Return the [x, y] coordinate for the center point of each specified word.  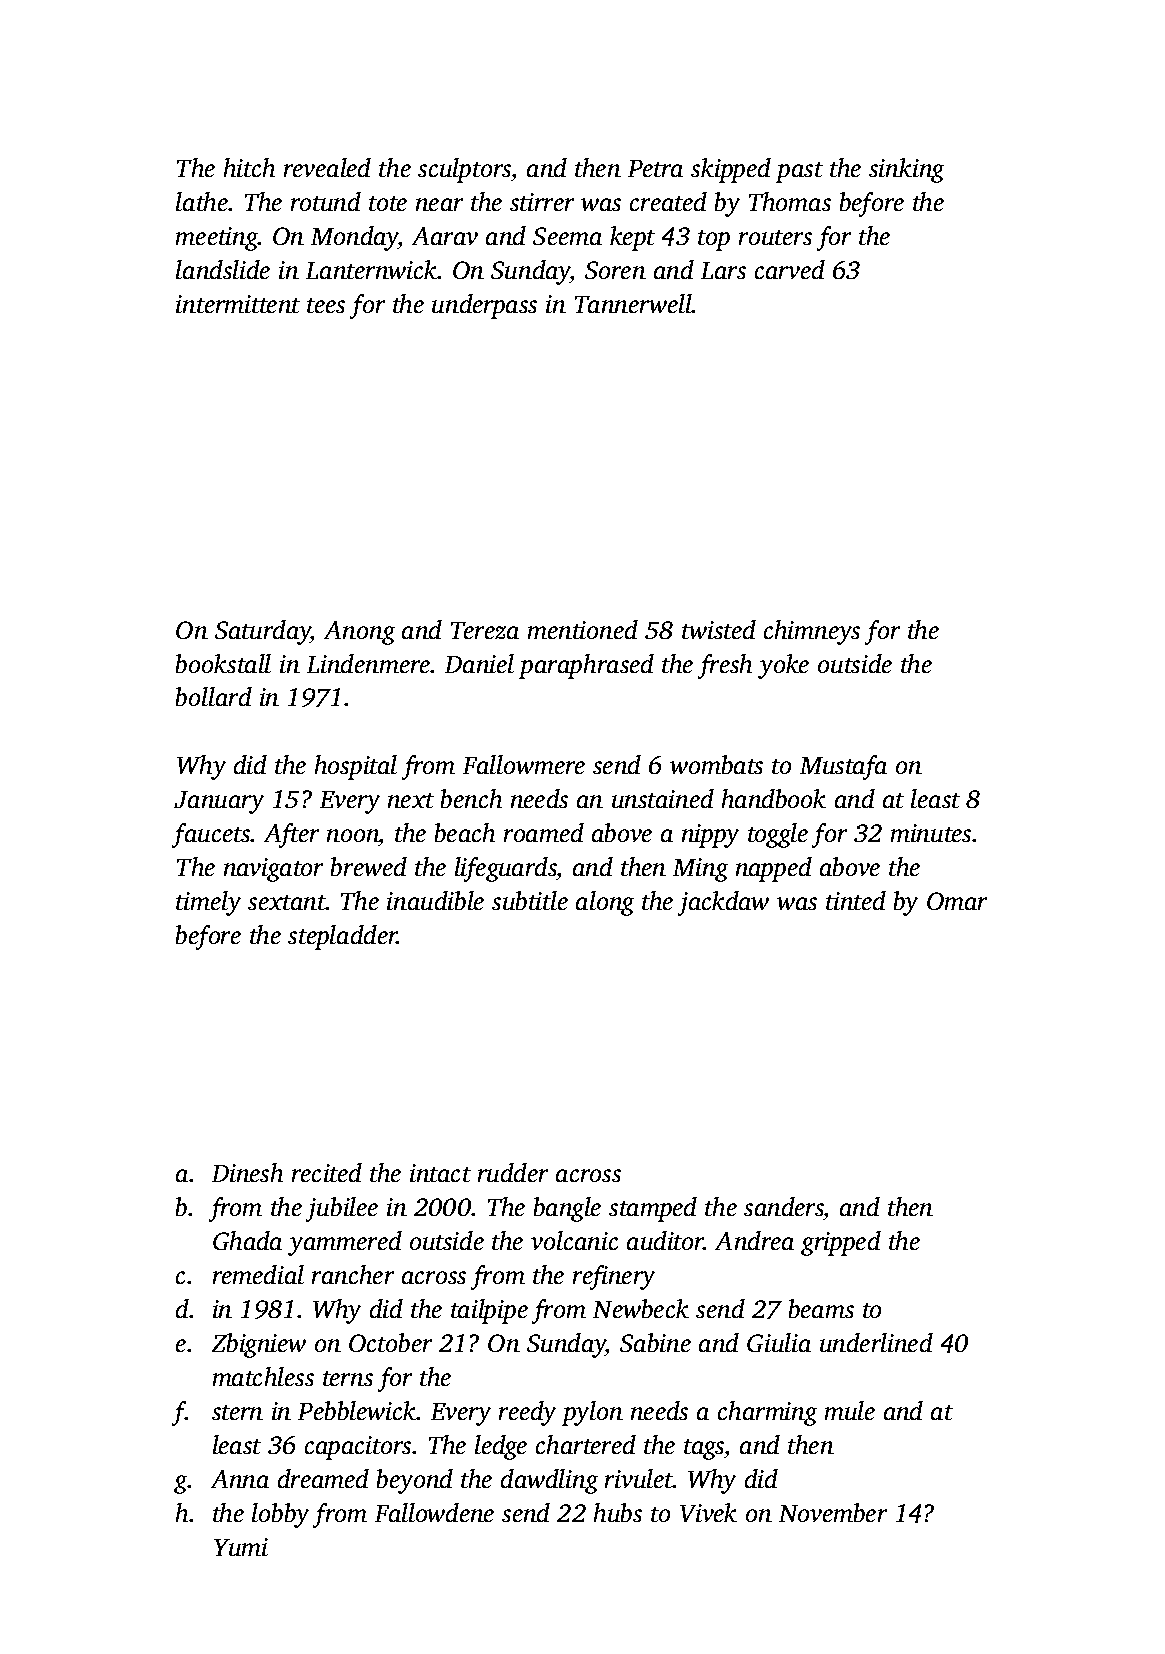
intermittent [238, 304]
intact [440, 1173]
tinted [856, 900]
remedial [258, 1274]
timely [208, 903]
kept [632, 238]
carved [790, 269]
